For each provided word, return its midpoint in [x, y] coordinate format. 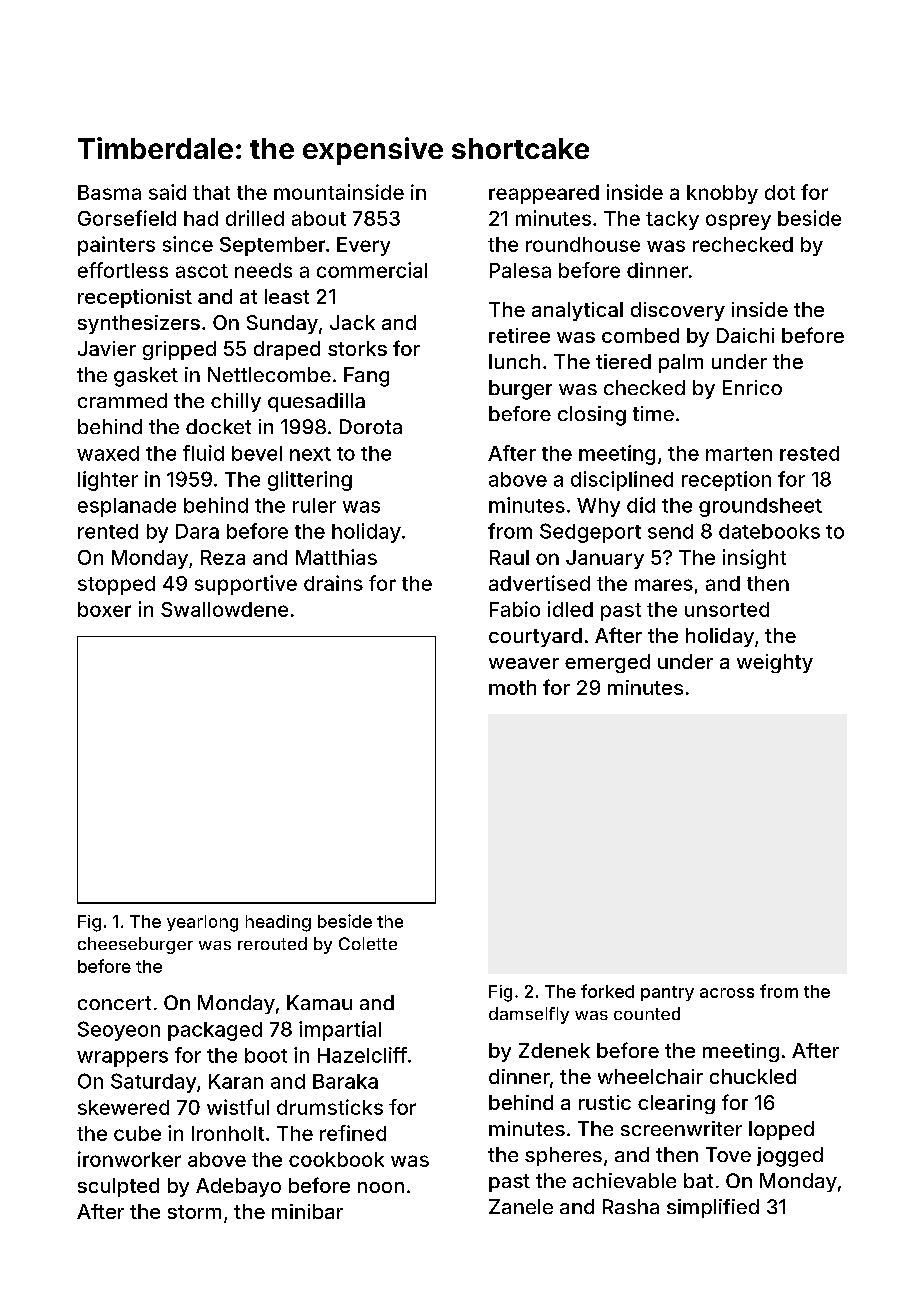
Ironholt [228, 1133]
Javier [107, 348]
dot [780, 192]
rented [108, 531]
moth [512, 687]
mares [664, 585]
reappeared [544, 194]
